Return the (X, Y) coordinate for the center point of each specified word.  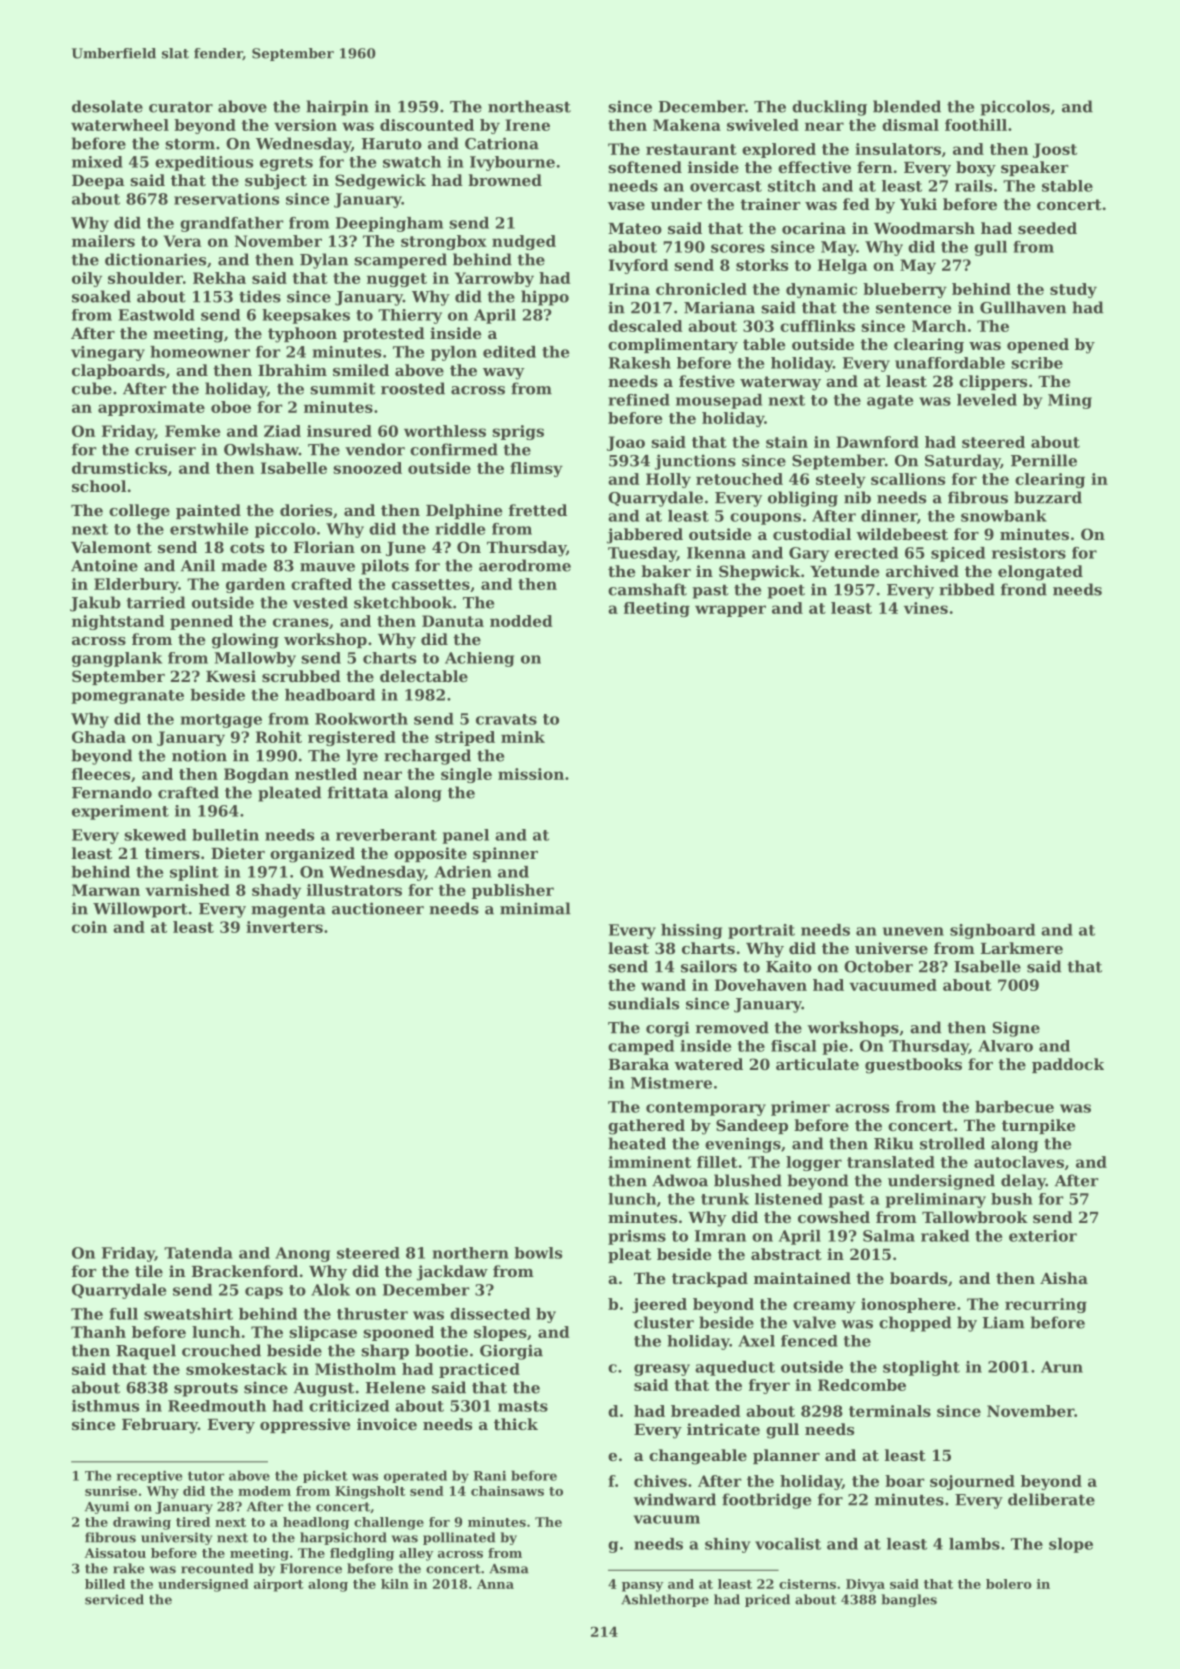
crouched (221, 1350)
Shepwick (759, 572)
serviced (114, 1599)
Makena (687, 125)
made (244, 565)
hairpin (337, 108)
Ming (1070, 401)
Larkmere (1021, 948)
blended (907, 106)
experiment (120, 812)
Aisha (1064, 1278)
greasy (662, 1370)
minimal (535, 908)
